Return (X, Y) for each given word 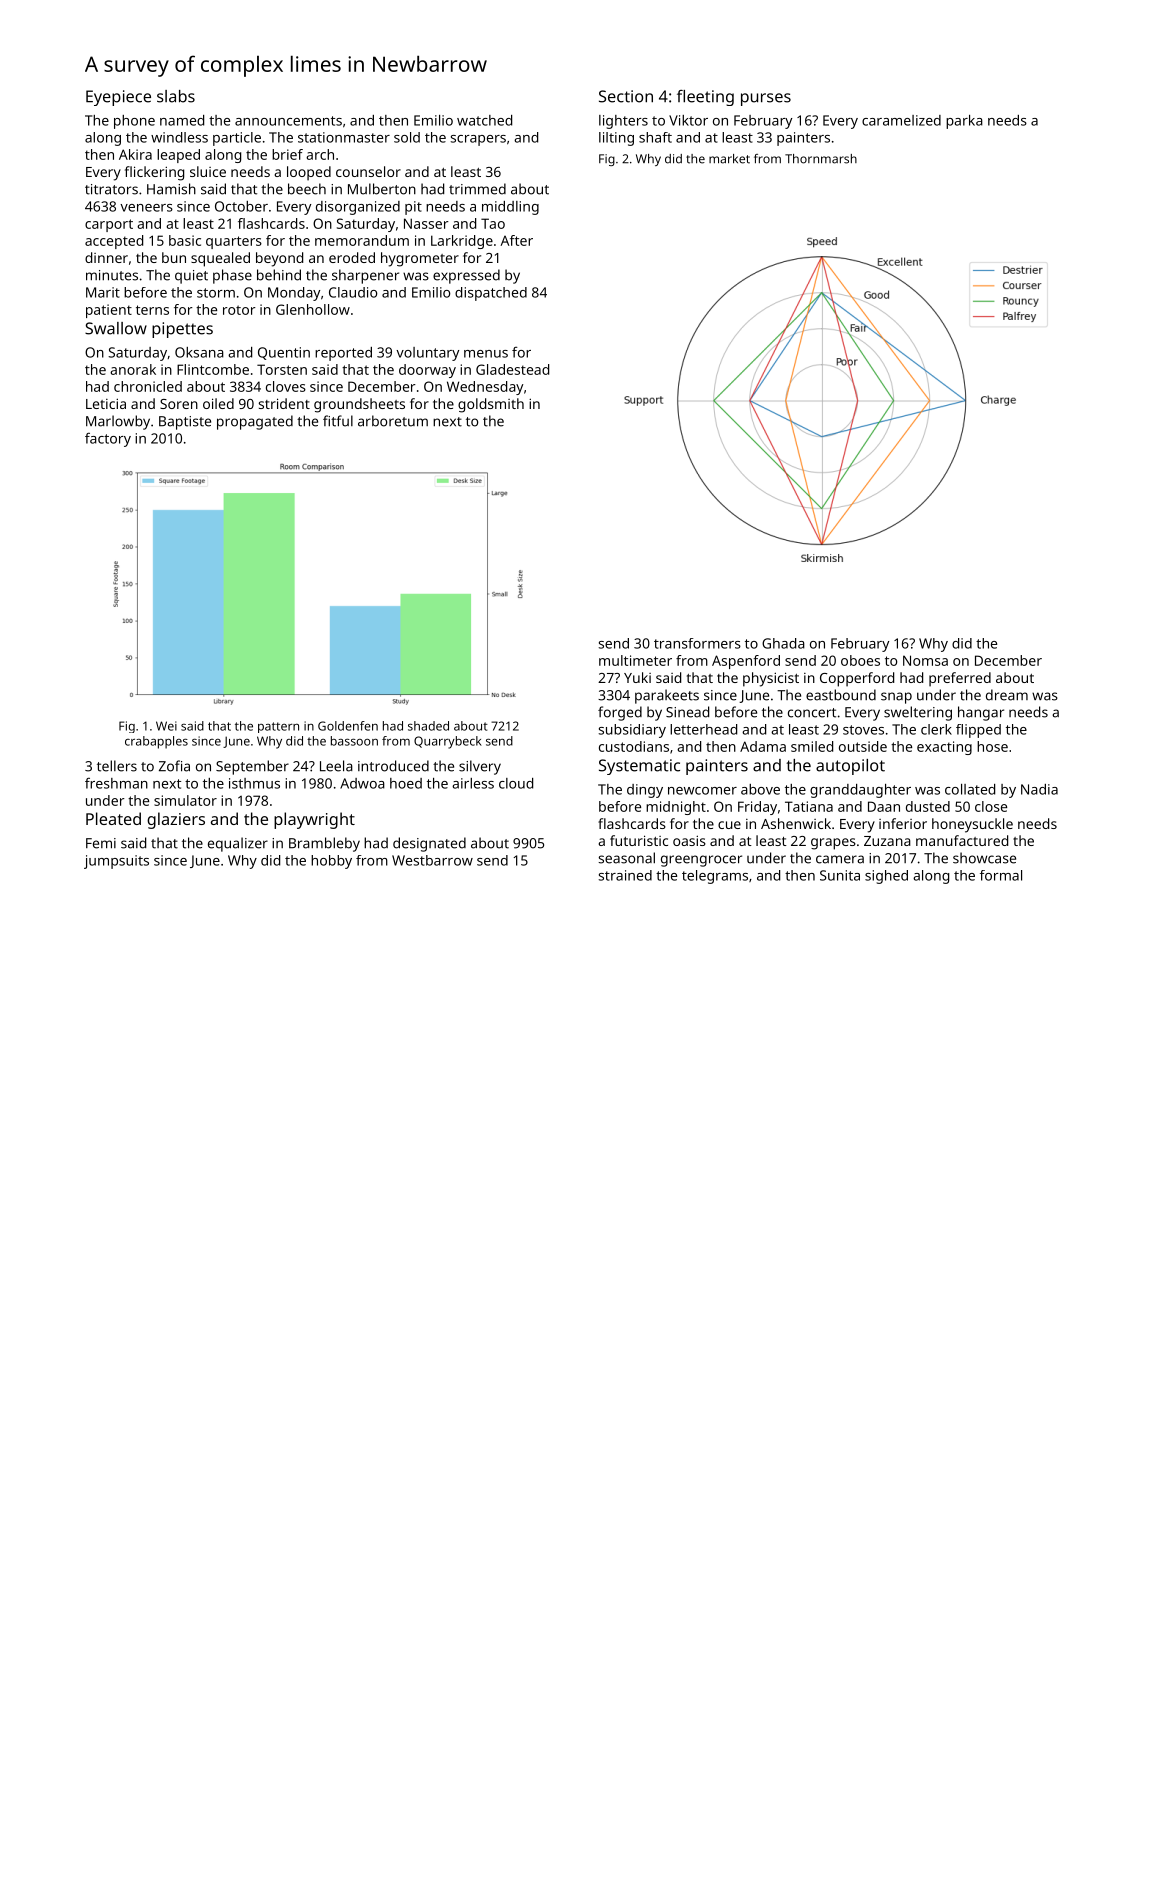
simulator (185, 800)
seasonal (626, 858)
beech (307, 189)
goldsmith (491, 405)
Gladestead (512, 369)
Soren (179, 404)
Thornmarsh (821, 159)
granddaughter (860, 791)
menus (486, 354)
